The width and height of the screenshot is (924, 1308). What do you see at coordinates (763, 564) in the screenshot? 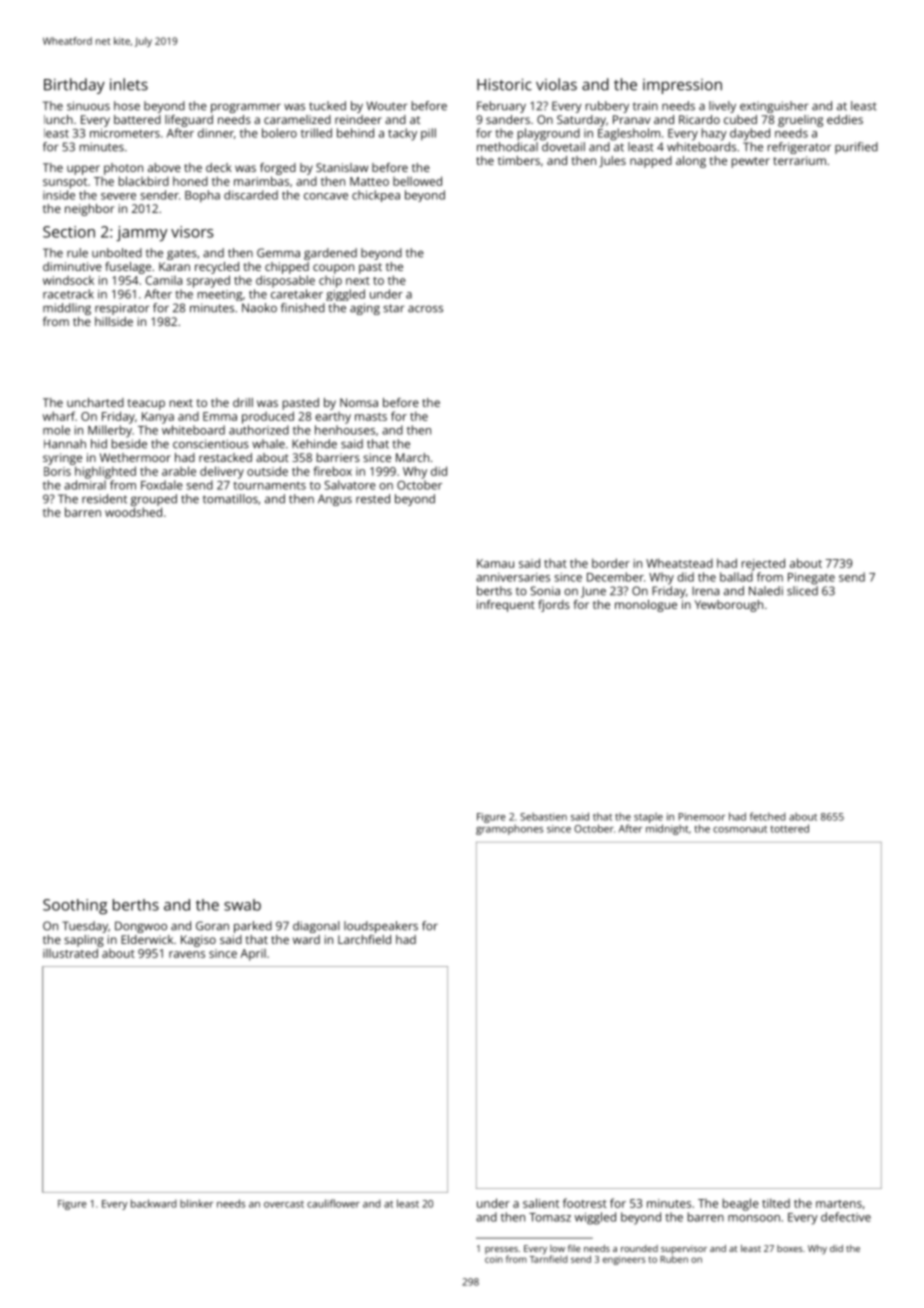
I see `rejected` at bounding box center [763, 564].
